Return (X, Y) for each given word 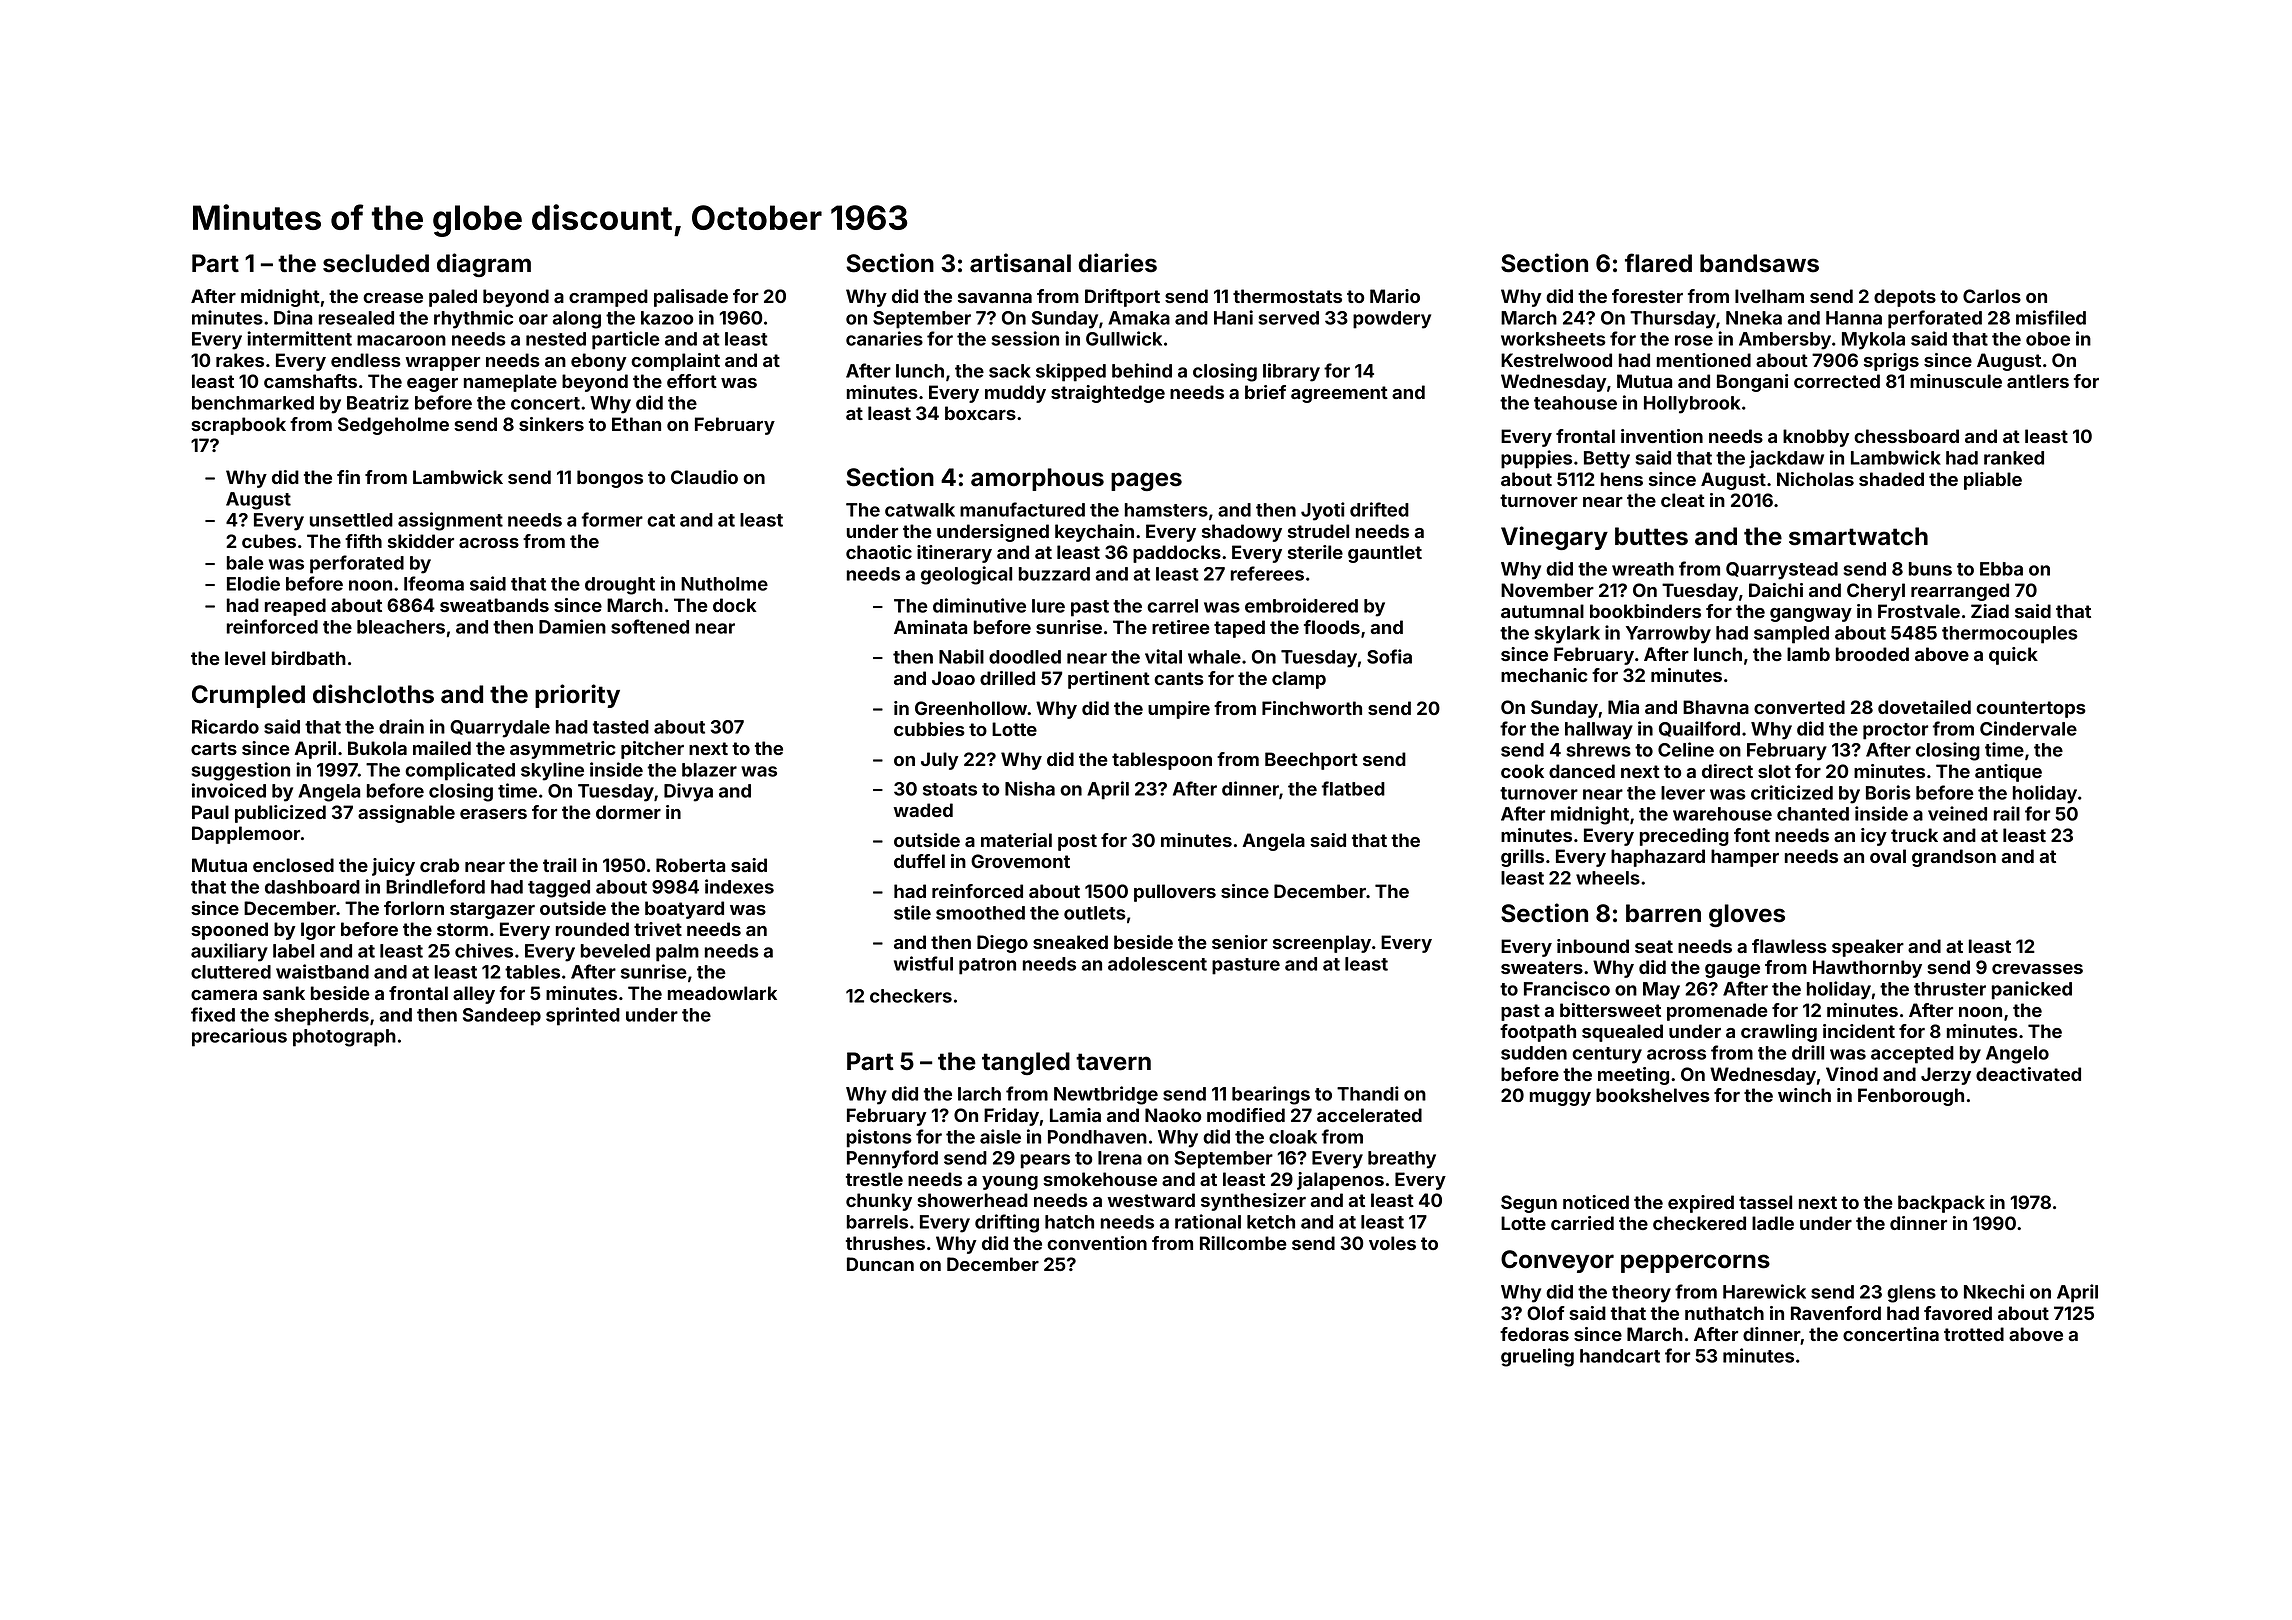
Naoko (1173, 1115)
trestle (874, 1179)
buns (1930, 569)
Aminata (930, 627)
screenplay (1322, 944)
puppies (1536, 459)
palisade (691, 298)
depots (1905, 298)
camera (224, 995)
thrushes (885, 1243)
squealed (1622, 1033)
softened (650, 626)
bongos (610, 479)
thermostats (1287, 296)
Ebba (2001, 569)
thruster (1950, 989)
